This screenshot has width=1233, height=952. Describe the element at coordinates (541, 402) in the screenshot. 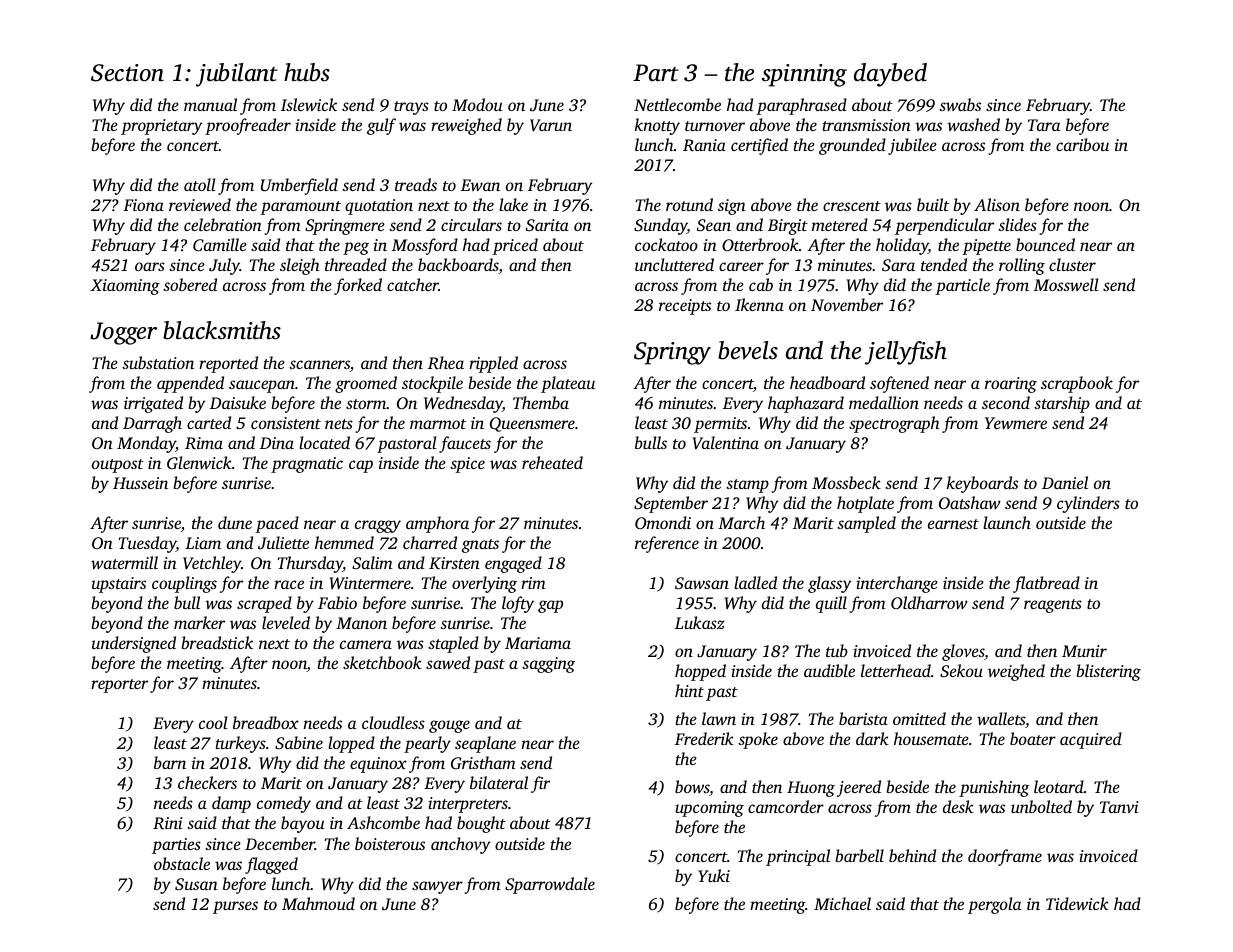

I see `Themba` at that location.
